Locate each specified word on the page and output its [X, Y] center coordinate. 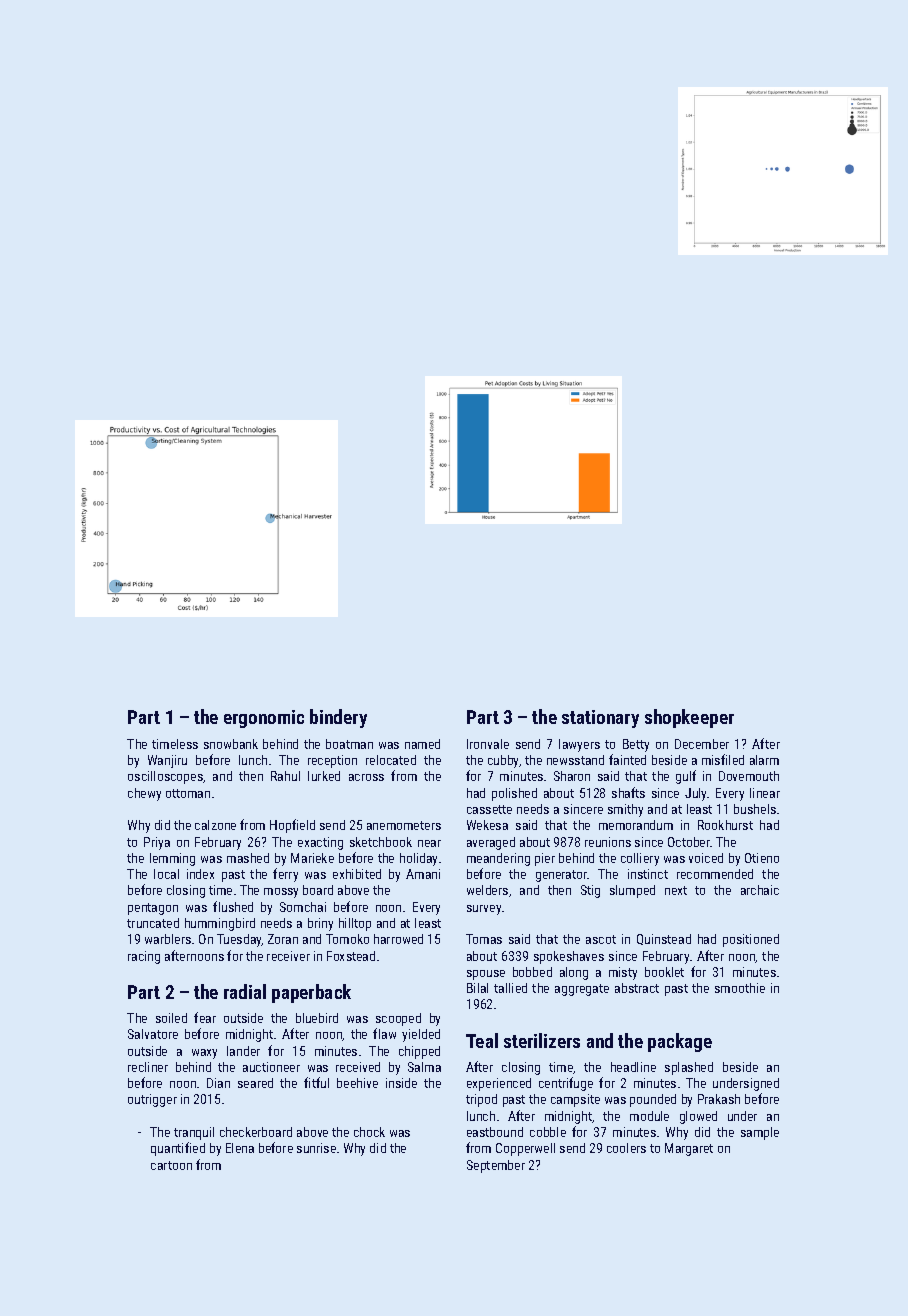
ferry [285, 875]
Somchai [303, 907]
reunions [608, 842]
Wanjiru [167, 761]
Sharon [572, 776]
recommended [715, 874]
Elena [240, 1148]
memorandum [636, 825]
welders [487, 890]
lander [243, 1051]
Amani [423, 874]
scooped [398, 1019]
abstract [637, 988]
